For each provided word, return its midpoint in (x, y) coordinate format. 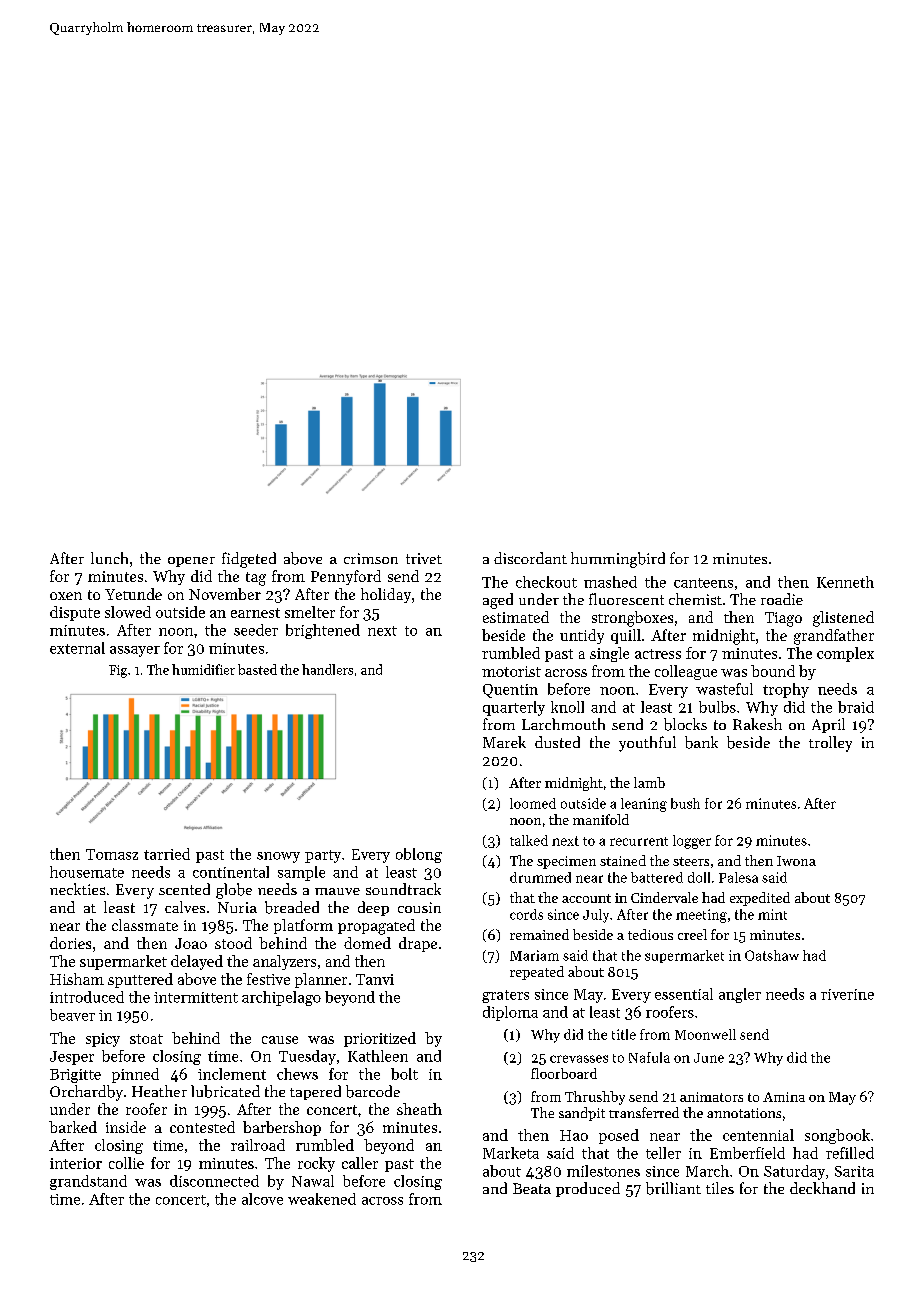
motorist (511, 671)
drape (418, 944)
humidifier (203, 669)
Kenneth (845, 582)
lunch (109, 558)
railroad (258, 1145)
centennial (758, 1135)
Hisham (77, 979)
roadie (782, 599)
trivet (424, 558)
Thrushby (595, 1098)
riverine (847, 994)
